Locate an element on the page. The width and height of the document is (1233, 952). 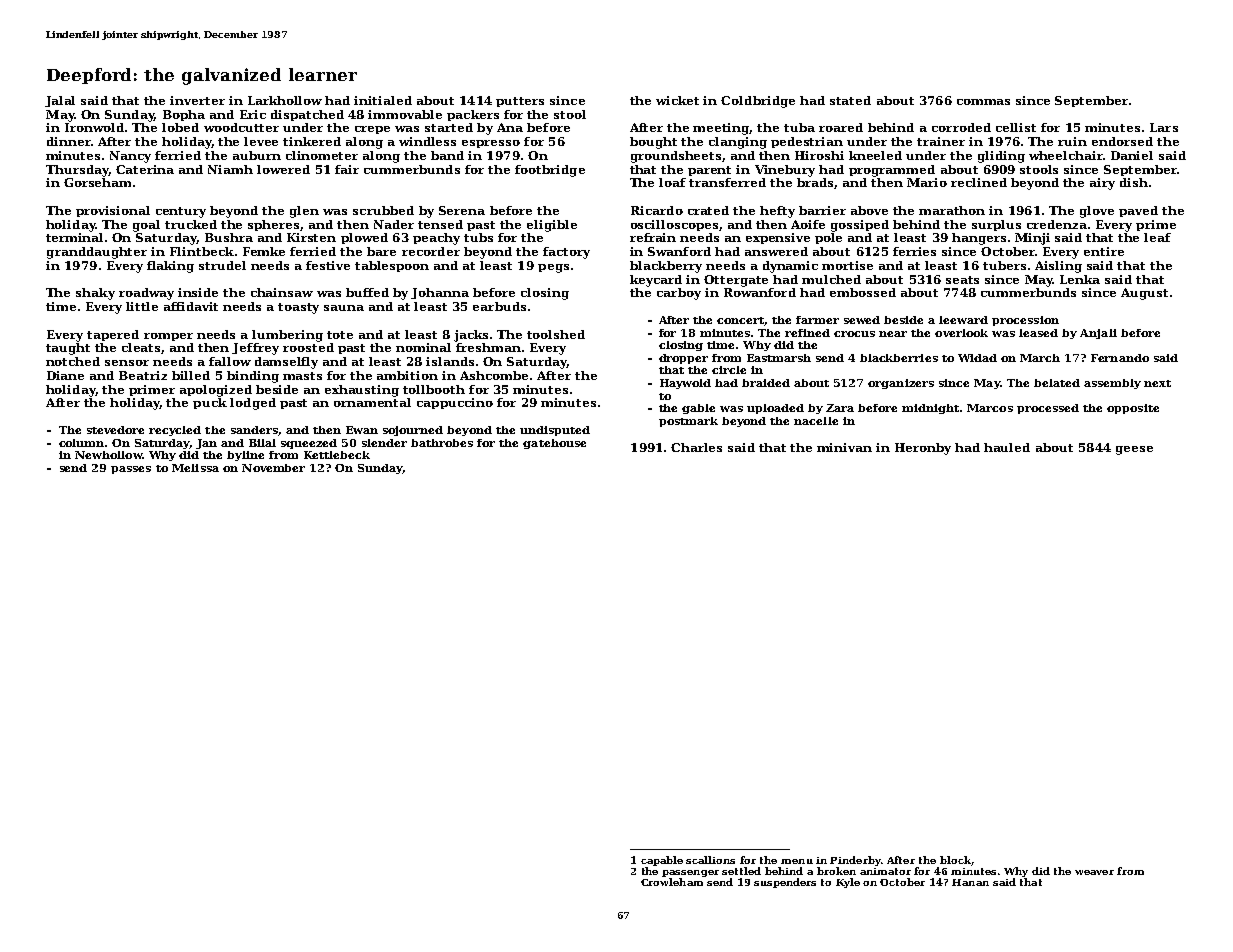
putters is located at coordinates (520, 102).
